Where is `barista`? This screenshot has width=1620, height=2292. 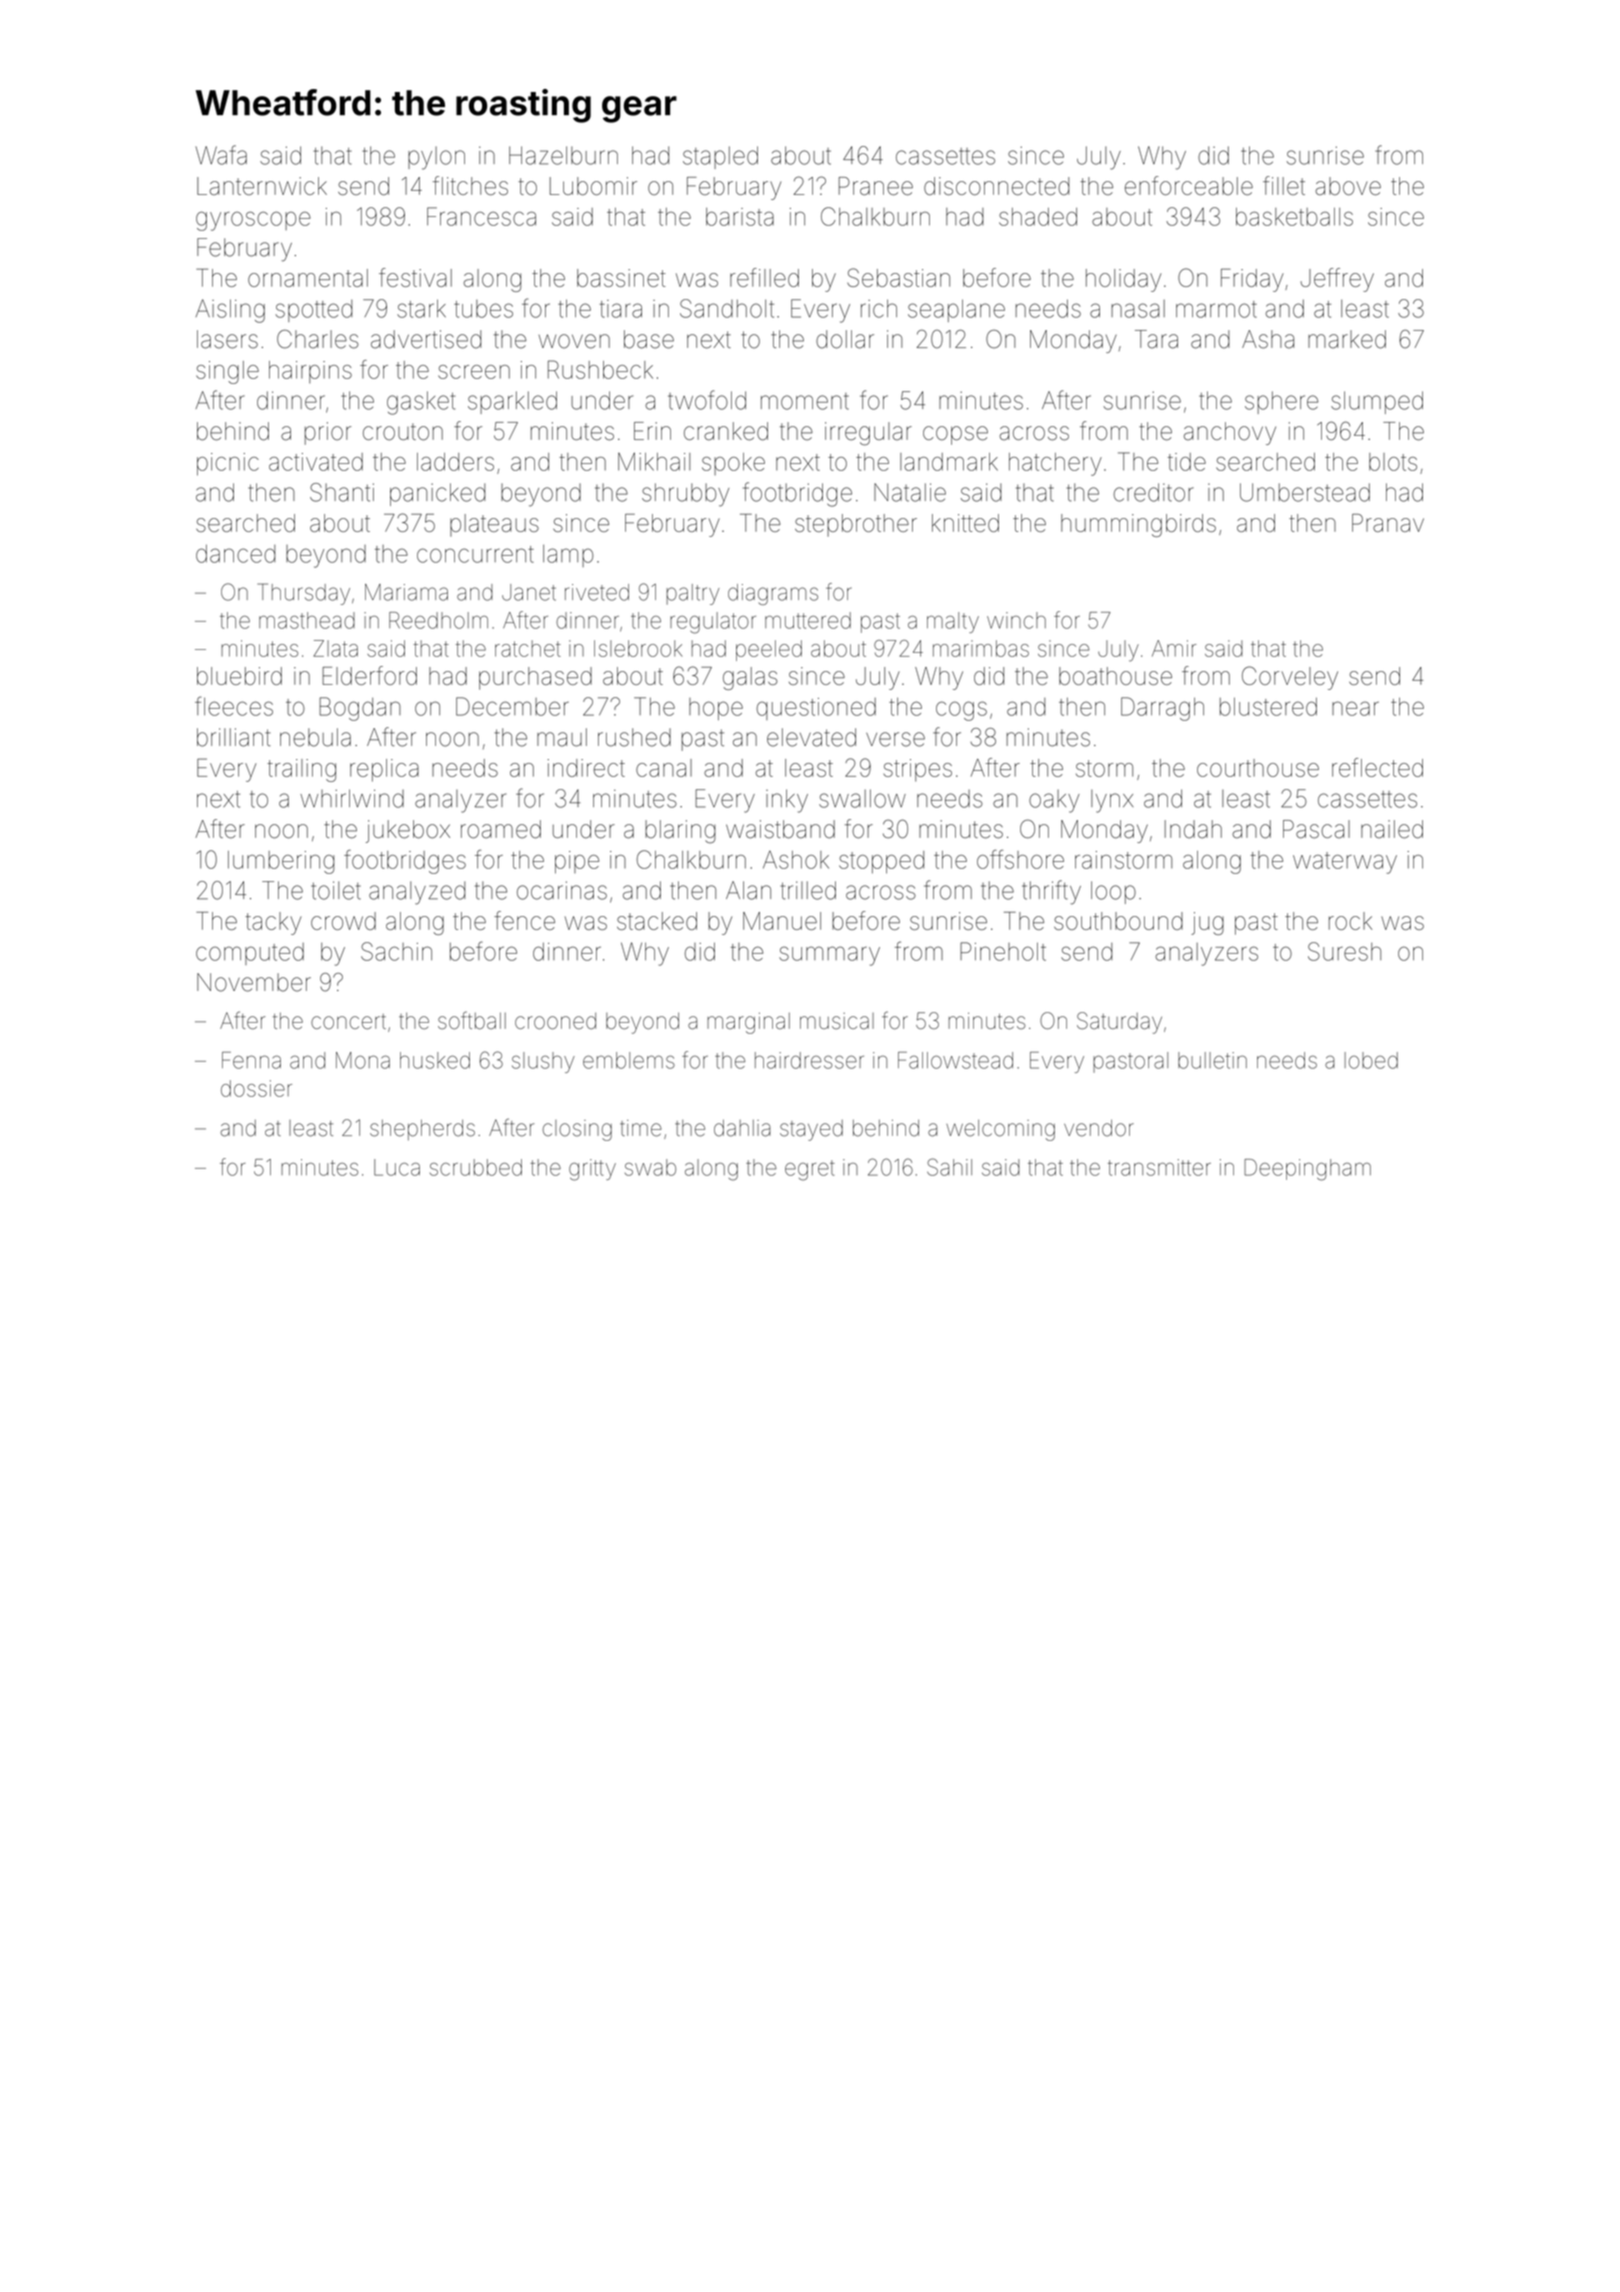 barista is located at coordinates (740, 217).
